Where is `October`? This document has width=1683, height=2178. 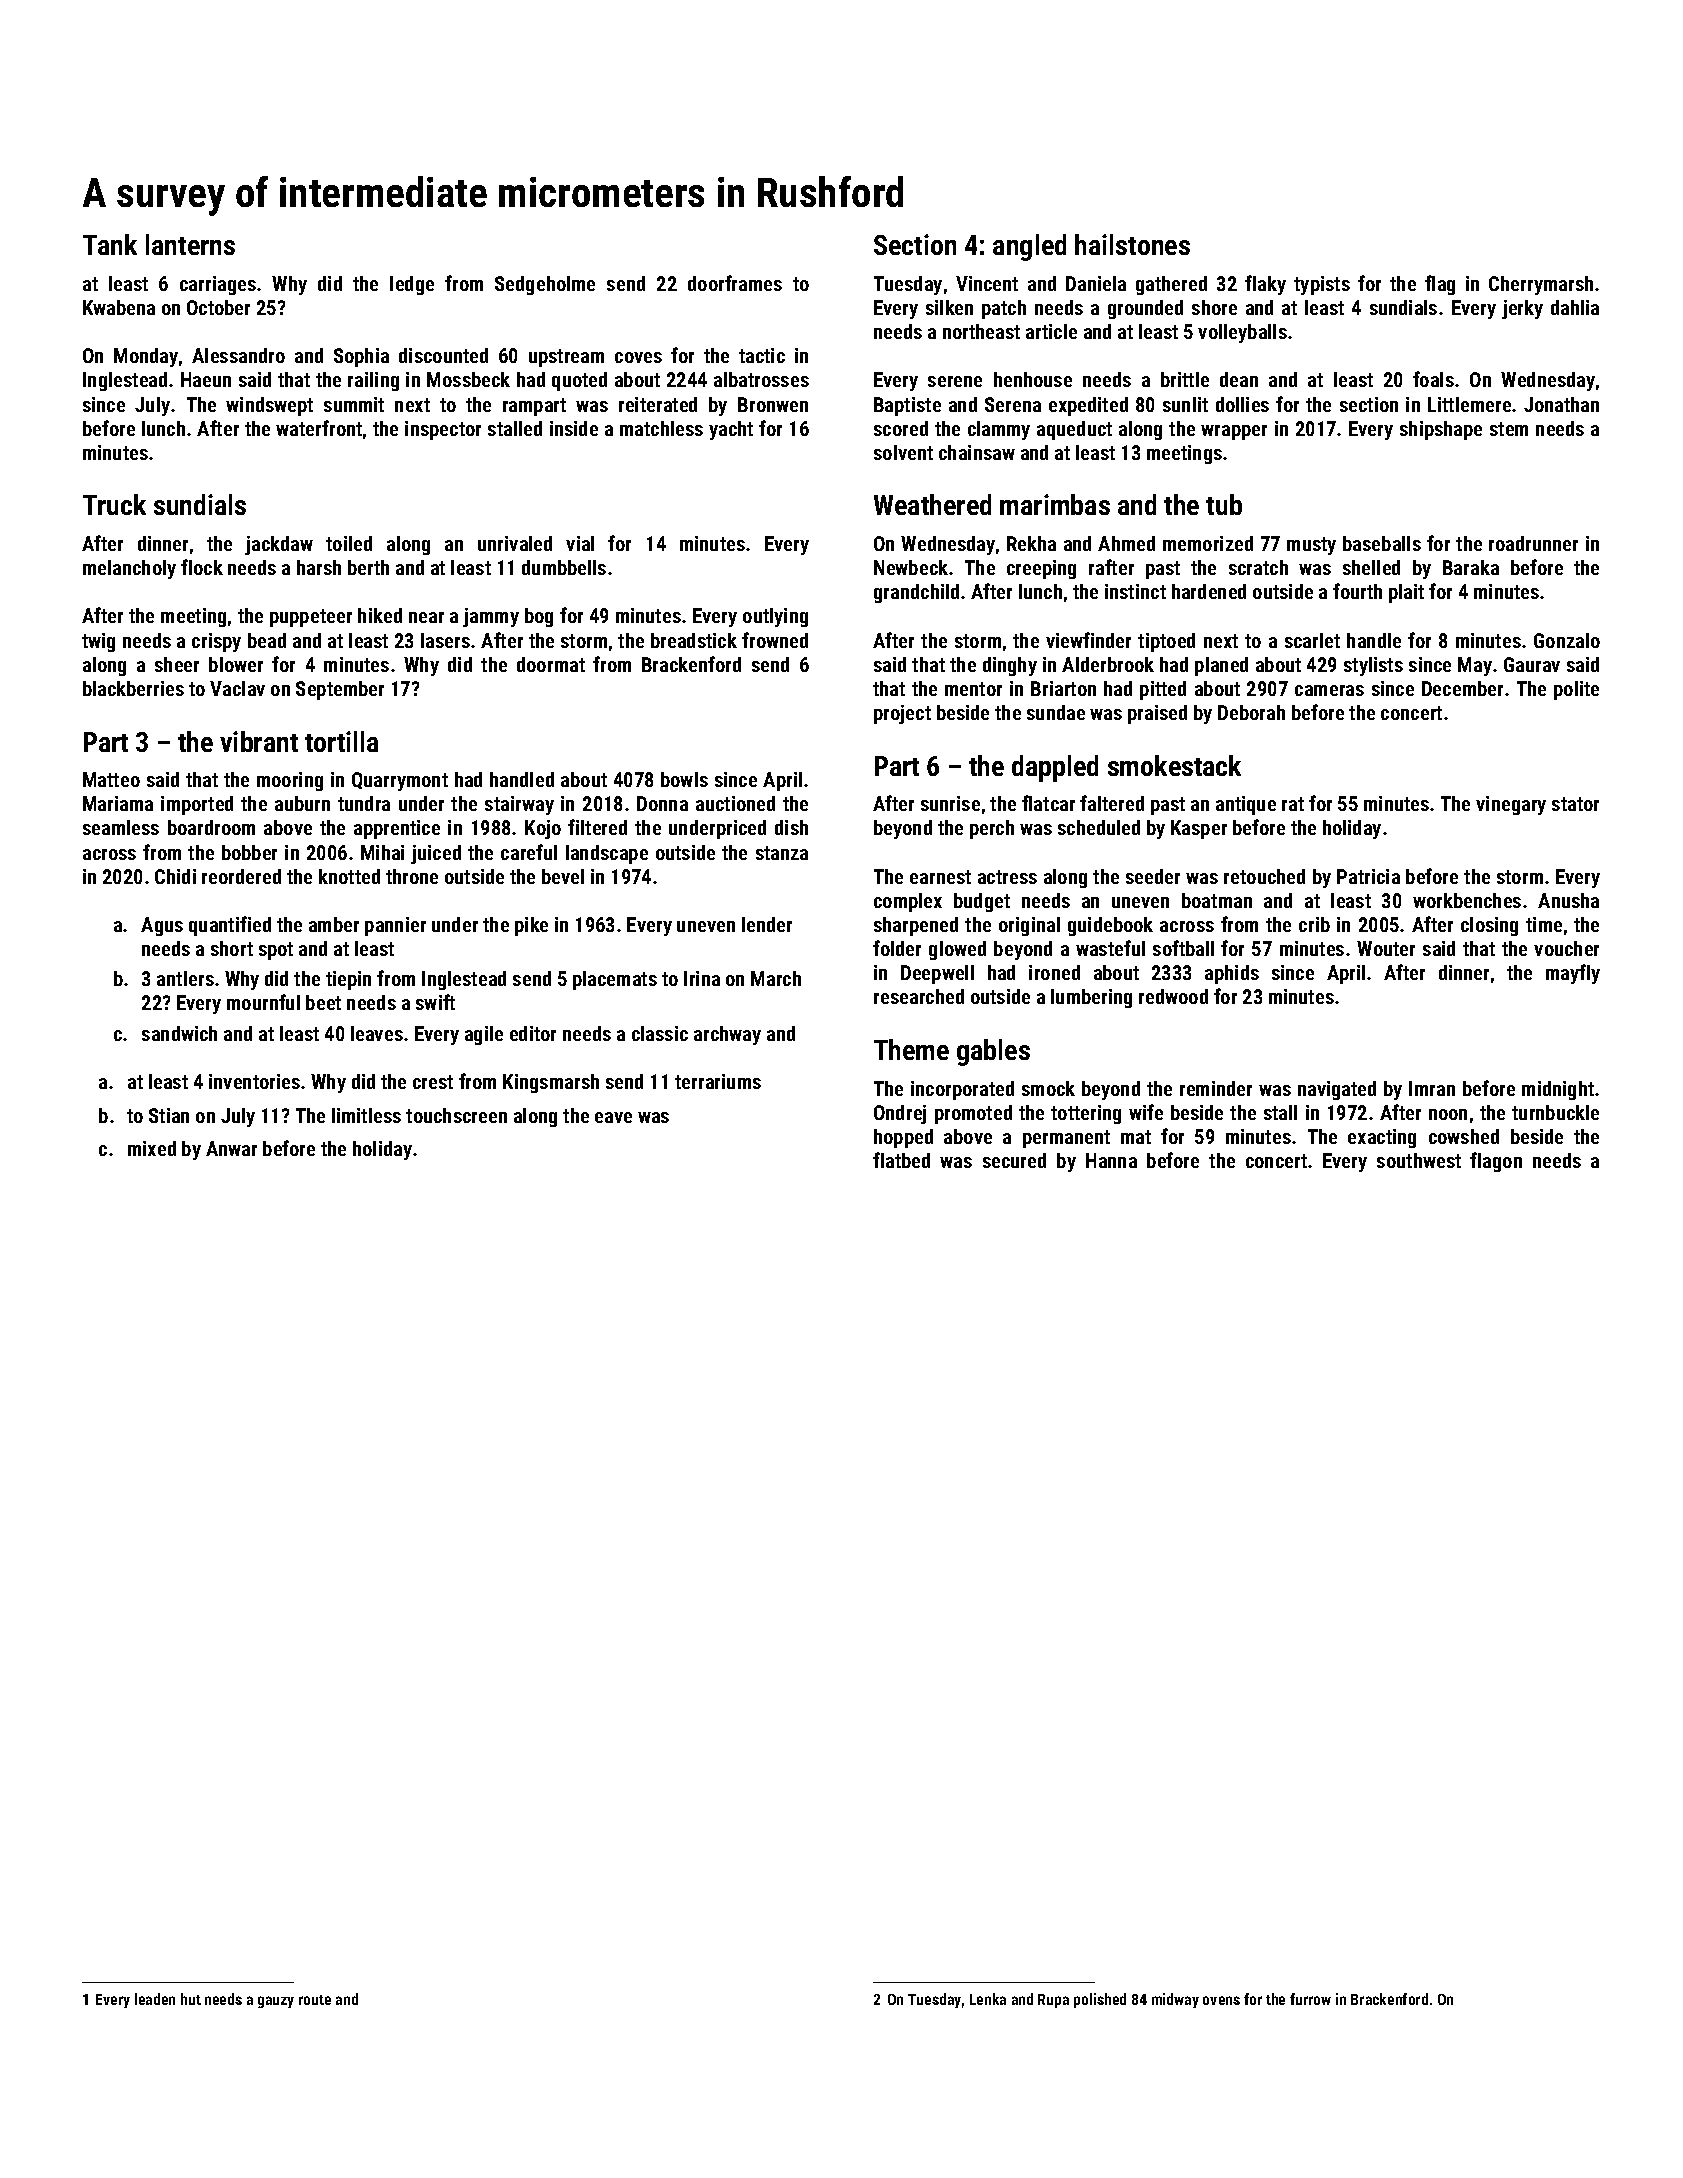 October is located at coordinates (218, 307).
